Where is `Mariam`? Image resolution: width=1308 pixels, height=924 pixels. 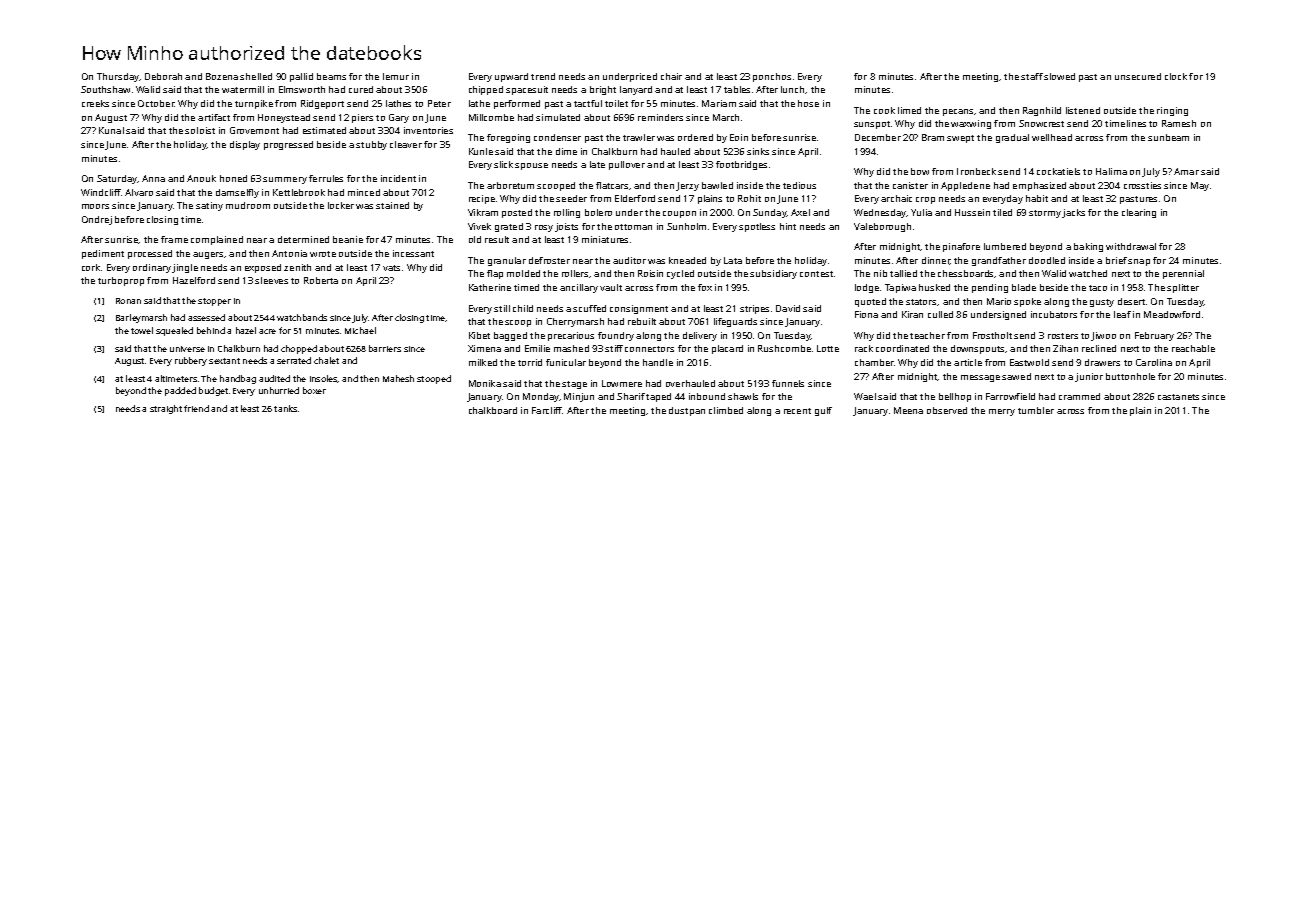 Mariam is located at coordinates (719, 103).
